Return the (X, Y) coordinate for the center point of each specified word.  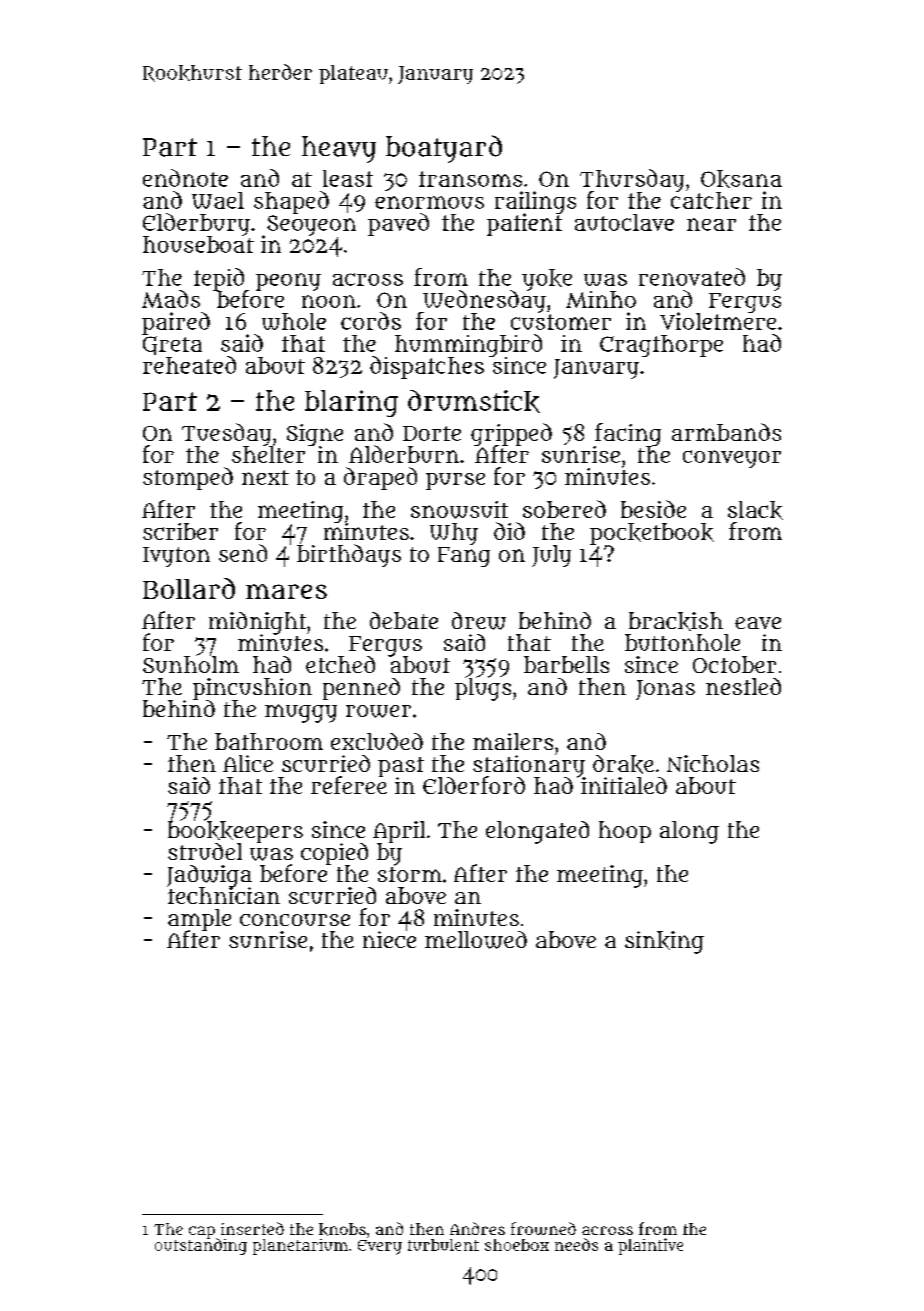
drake (623, 764)
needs (576, 1244)
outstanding (201, 1247)
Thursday (632, 180)
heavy (339, 149)
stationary (529, 766)
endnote (185, 178)
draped (380, 478)
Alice (248, 763)
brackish (676, 621)
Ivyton (176, 557)
